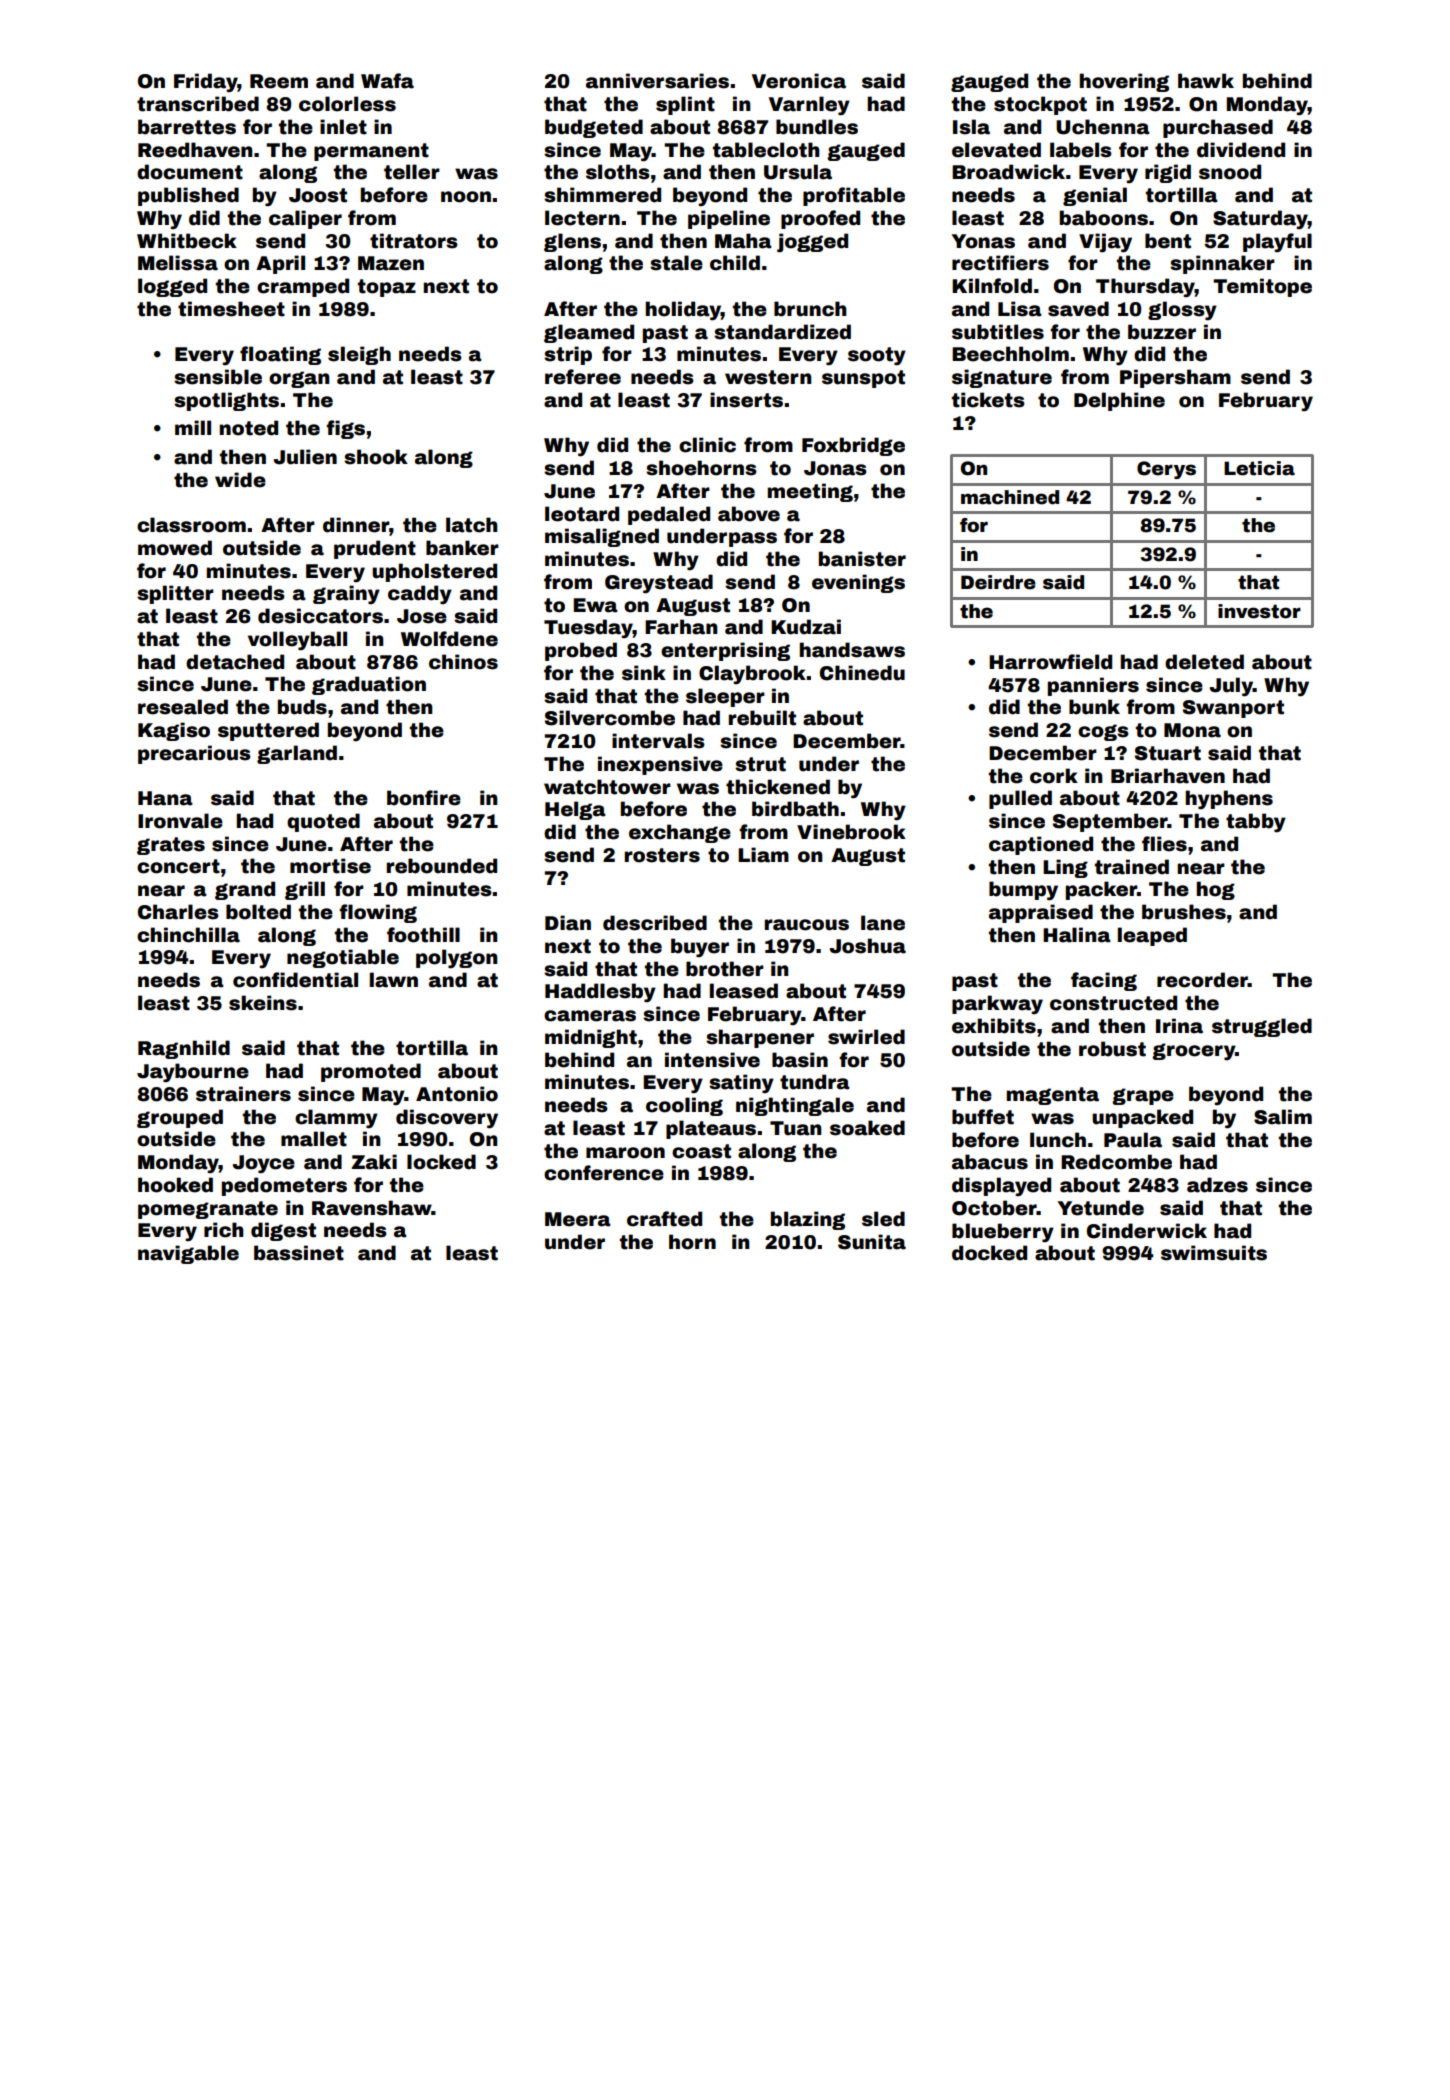  Describe the element at coordinates (657, 81) in the screenshot. I see `anniversaries` at that location.
